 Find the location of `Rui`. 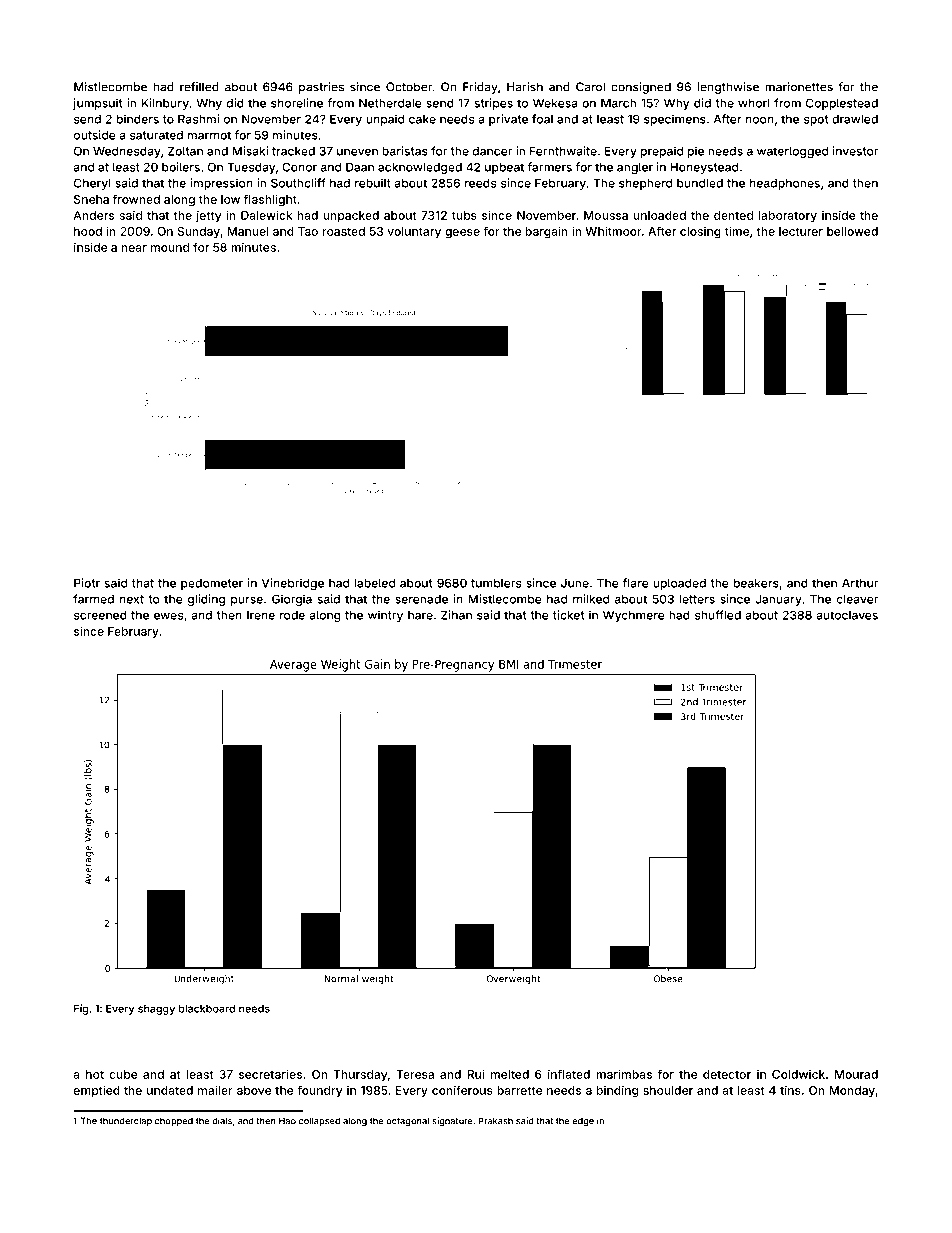

Rui is located at coordinates (475, 1074).
